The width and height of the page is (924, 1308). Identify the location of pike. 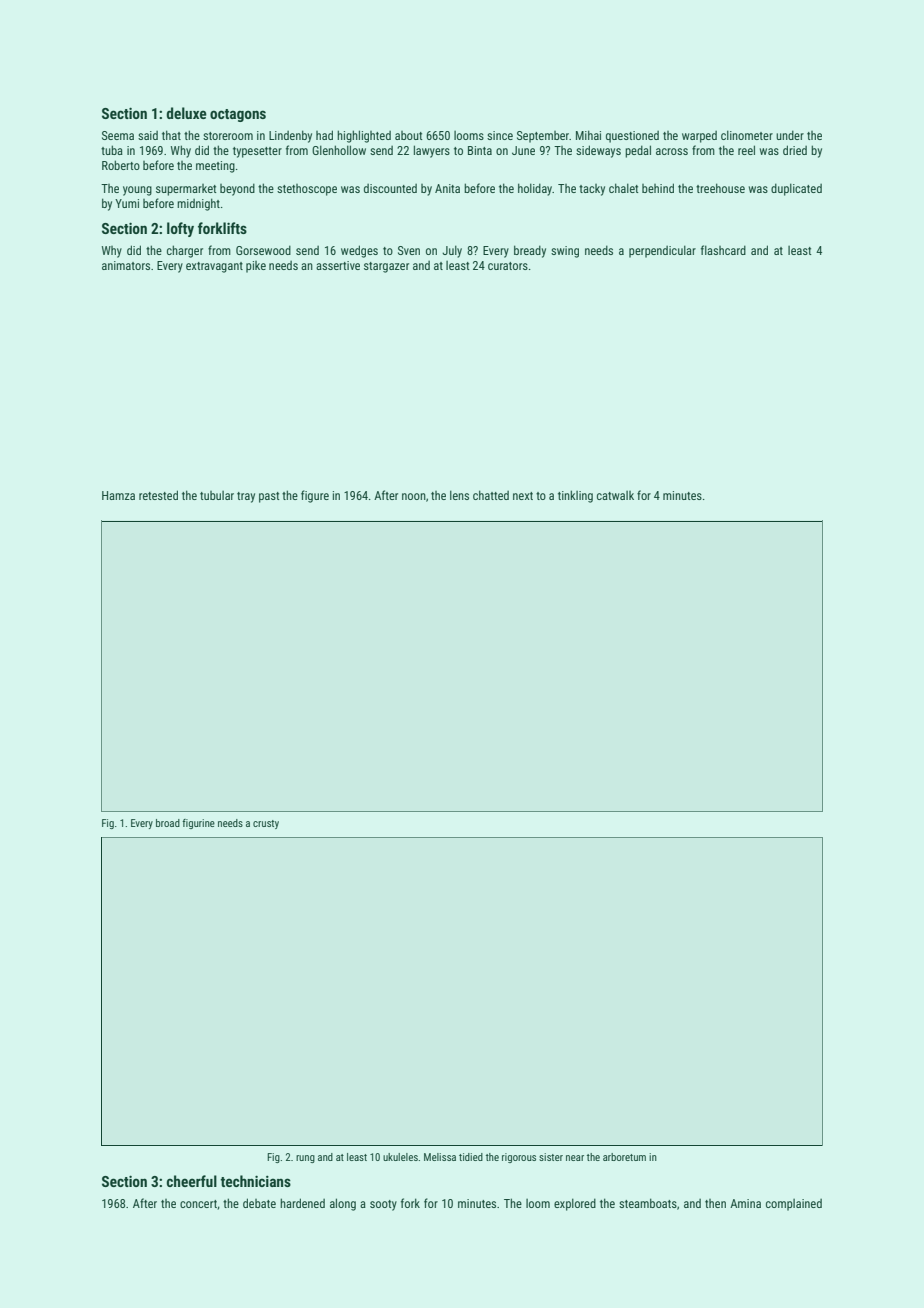
(256, 267).
